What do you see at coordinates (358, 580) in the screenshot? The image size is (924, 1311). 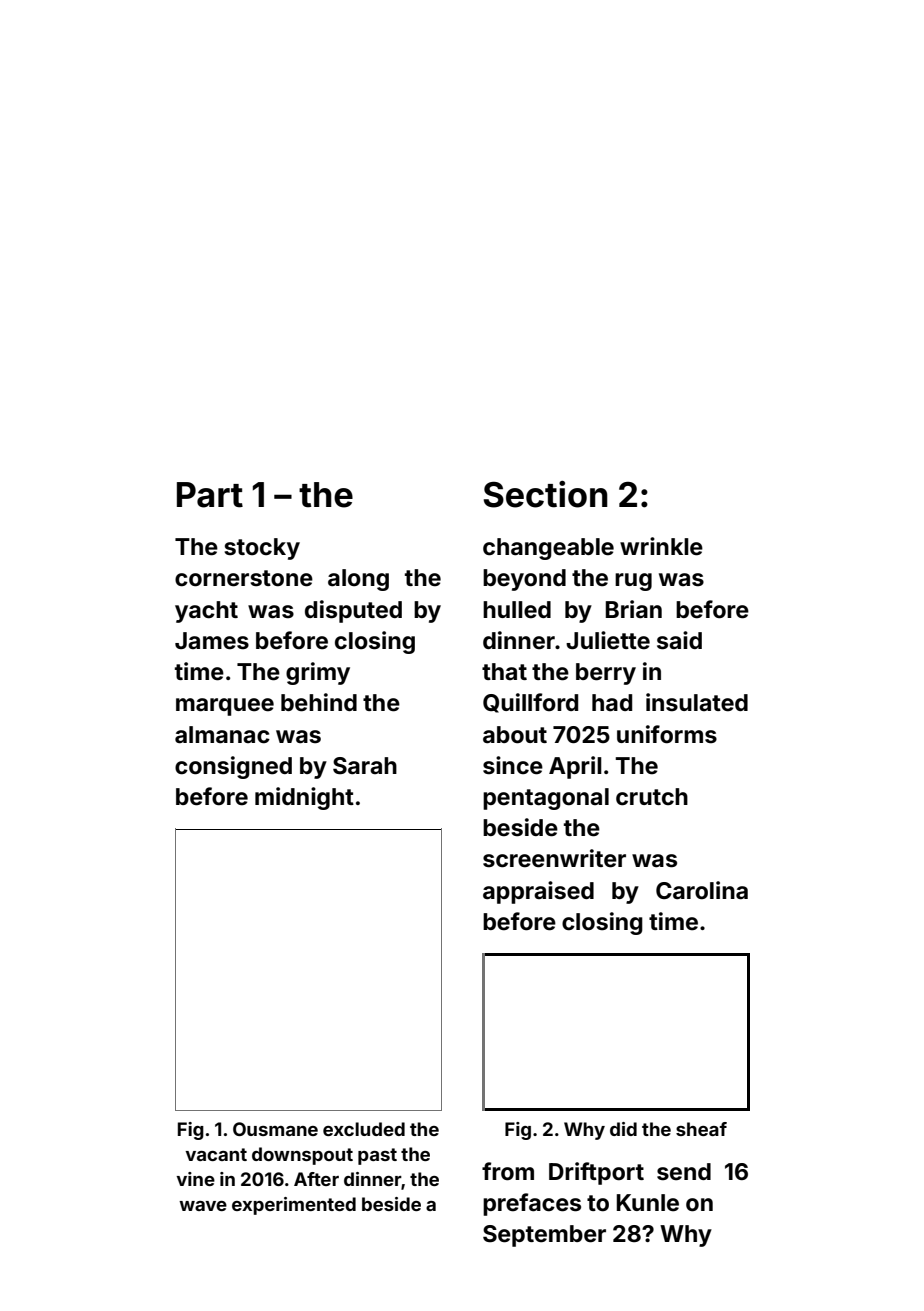 I see `along` at bounding box center [358, 580].
